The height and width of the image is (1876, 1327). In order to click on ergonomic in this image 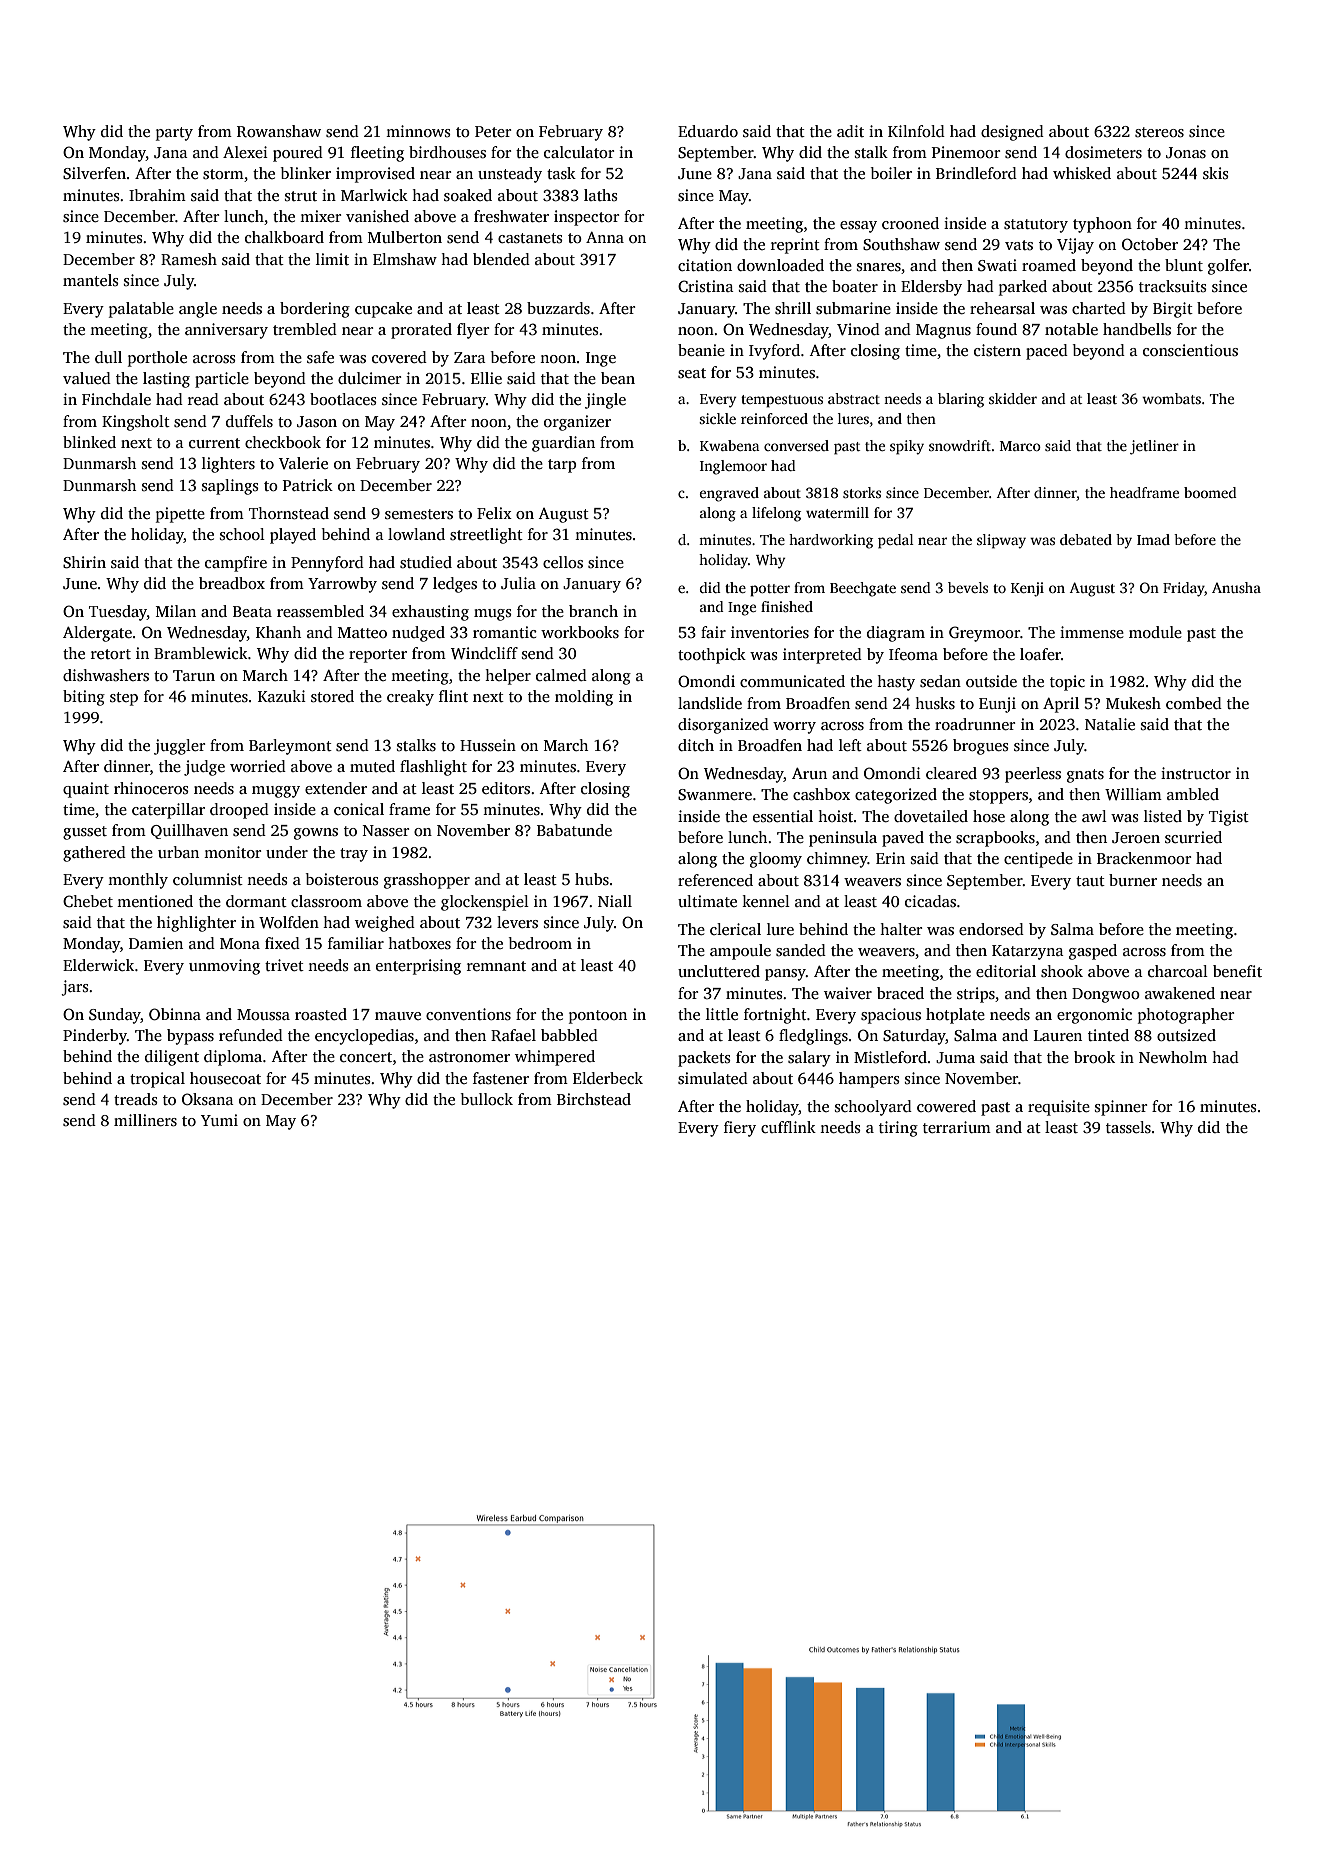, I will do `click(1094, 1016)`.
